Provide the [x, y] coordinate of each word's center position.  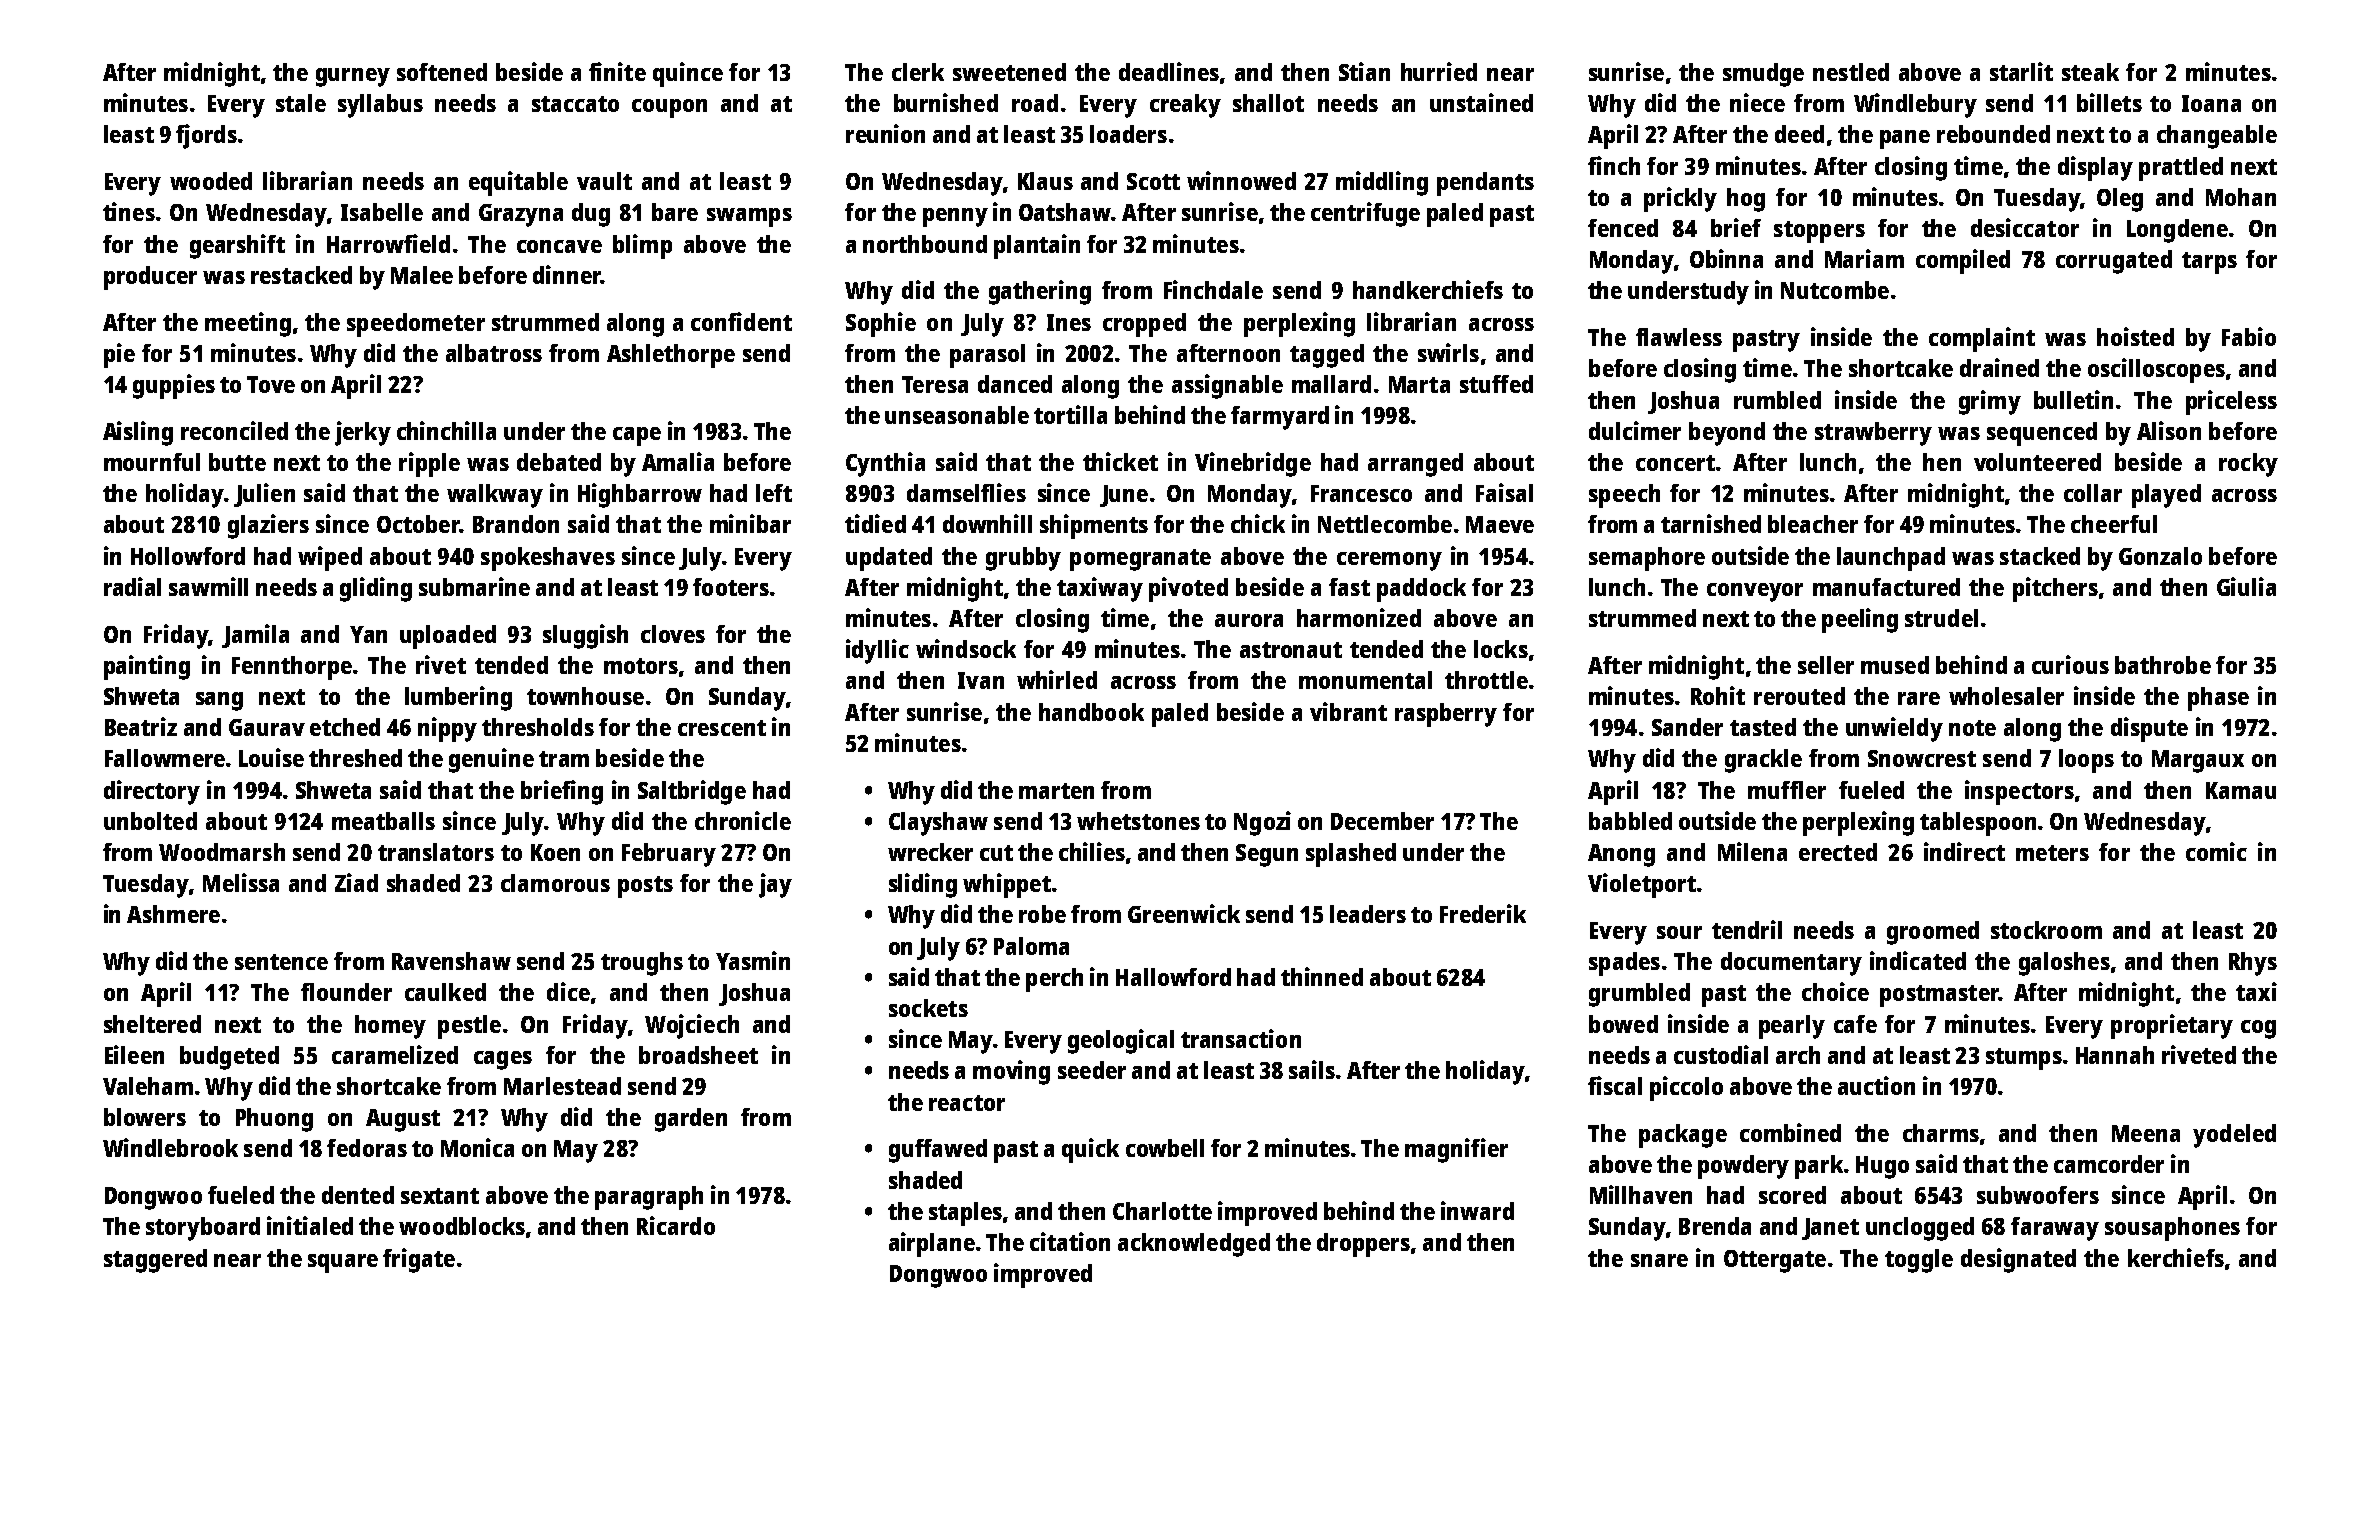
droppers [1363, 1245]
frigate [419, 1260]
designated [2018, 1260]
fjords [206, 136]
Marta [1419, 384]
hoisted [2135, 336]
